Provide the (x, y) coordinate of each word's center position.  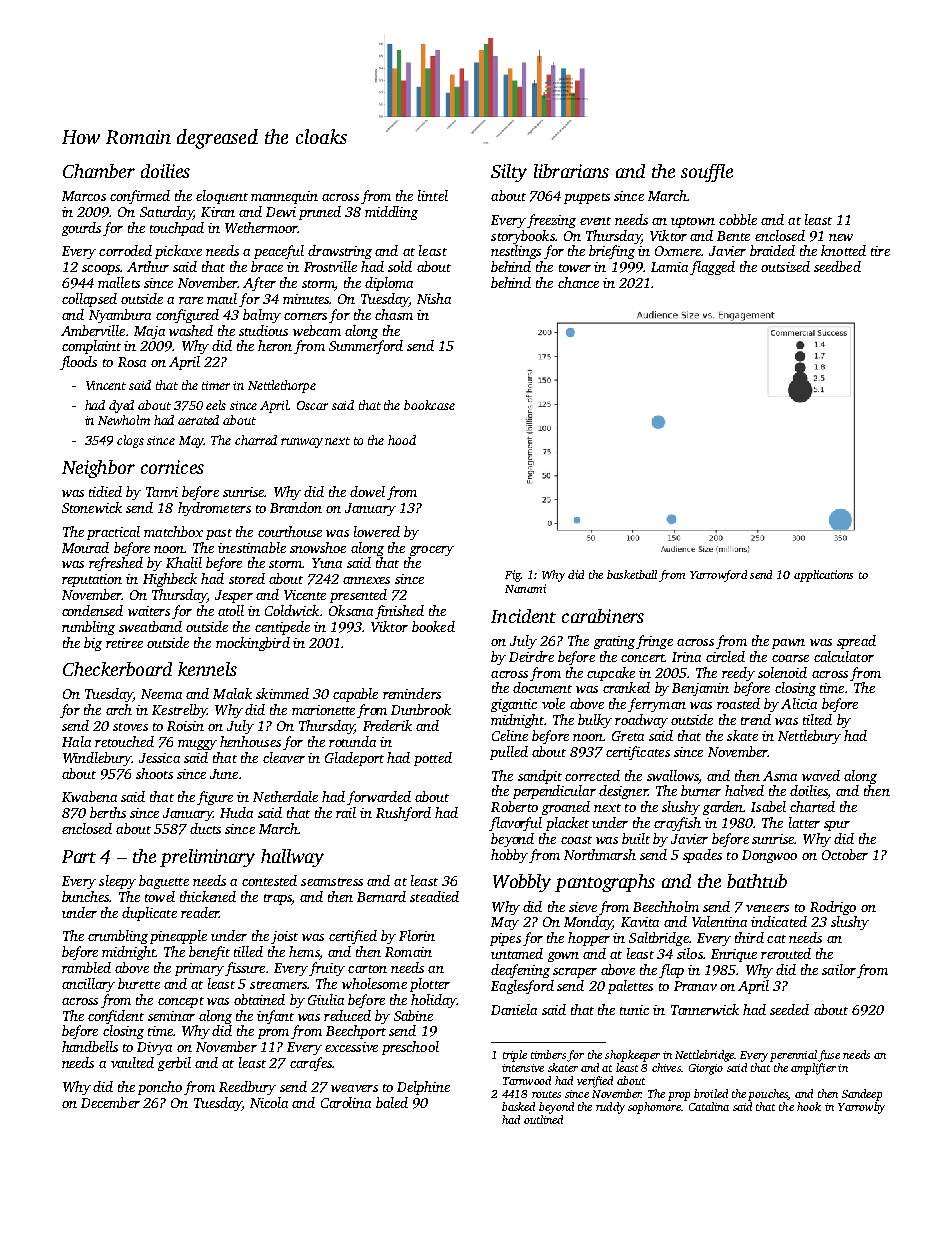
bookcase (429, 405)
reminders (412, 693)
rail (346, 812)
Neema (161, 694)
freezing (551, 221)
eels (216, 405)
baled (392, 1102)
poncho (160, 1088)
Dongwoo (769, 856)
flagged (712, 268)
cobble (738, 219)
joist (284, 937)
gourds (81, 229)
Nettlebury (809, 737)
